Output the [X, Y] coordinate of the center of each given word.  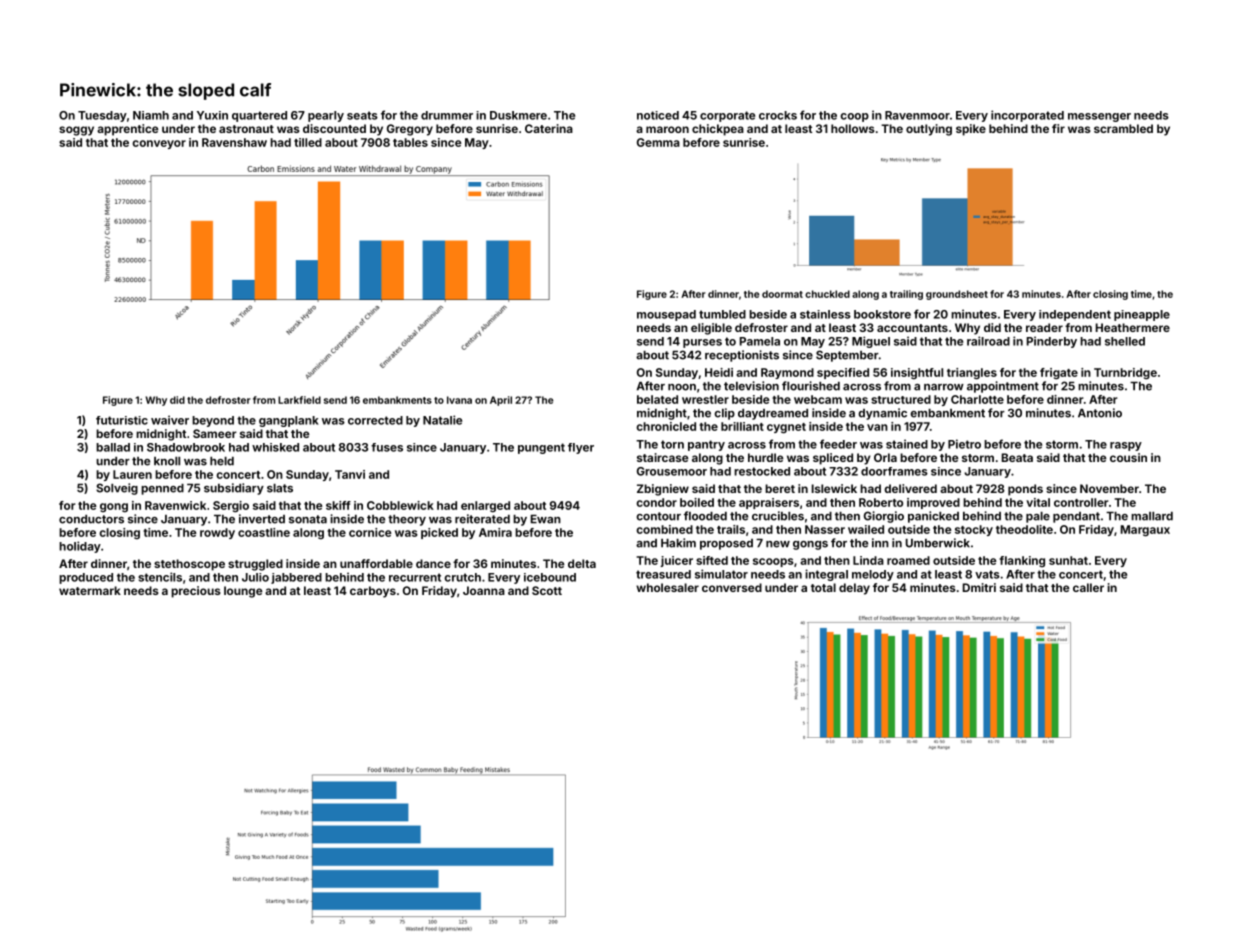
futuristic [122, 420]
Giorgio [884, 517]
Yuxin [212, 115]
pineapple [1142, 315]
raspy [1126, 446]
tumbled [722, 314]
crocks [778, 115]
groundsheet [957, 295]
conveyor [159, 144]
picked [439, 533]
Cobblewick [400, 505]
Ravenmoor [917, 115]
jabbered [296, 578]
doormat [782, 294]
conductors [91, 519]
